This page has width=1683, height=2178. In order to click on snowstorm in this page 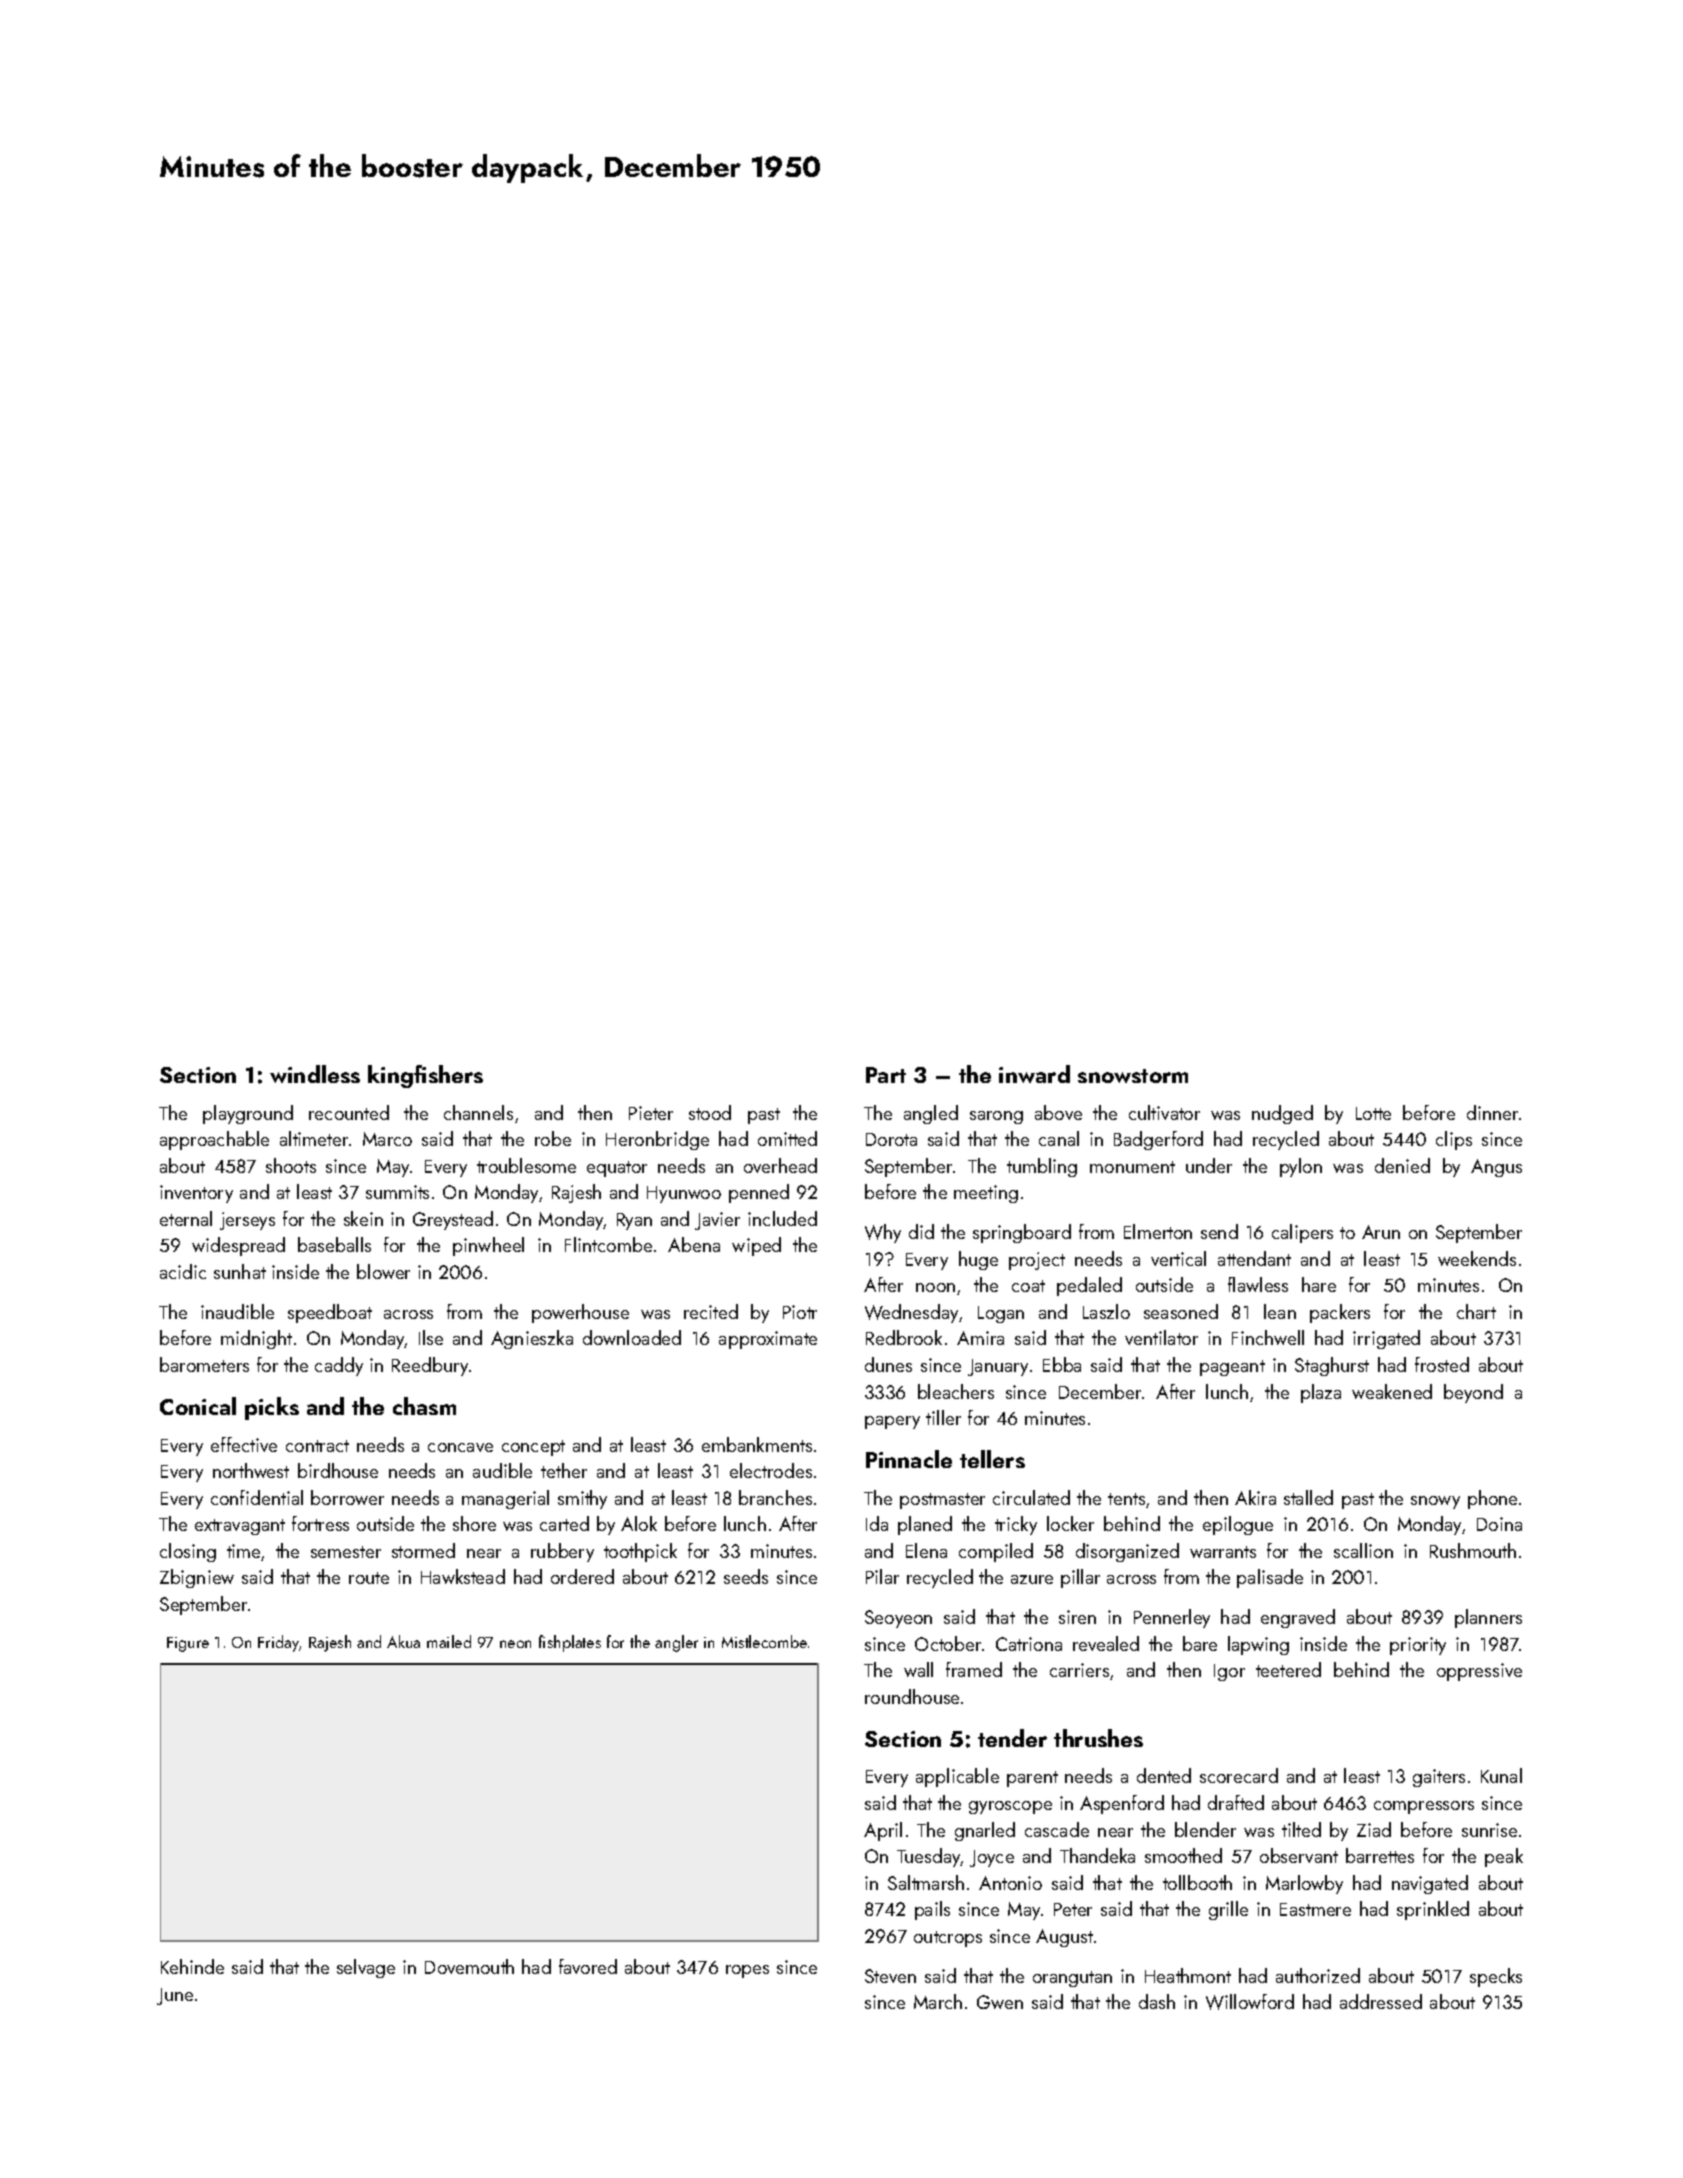, I will do `click(1133, 1076)`.
